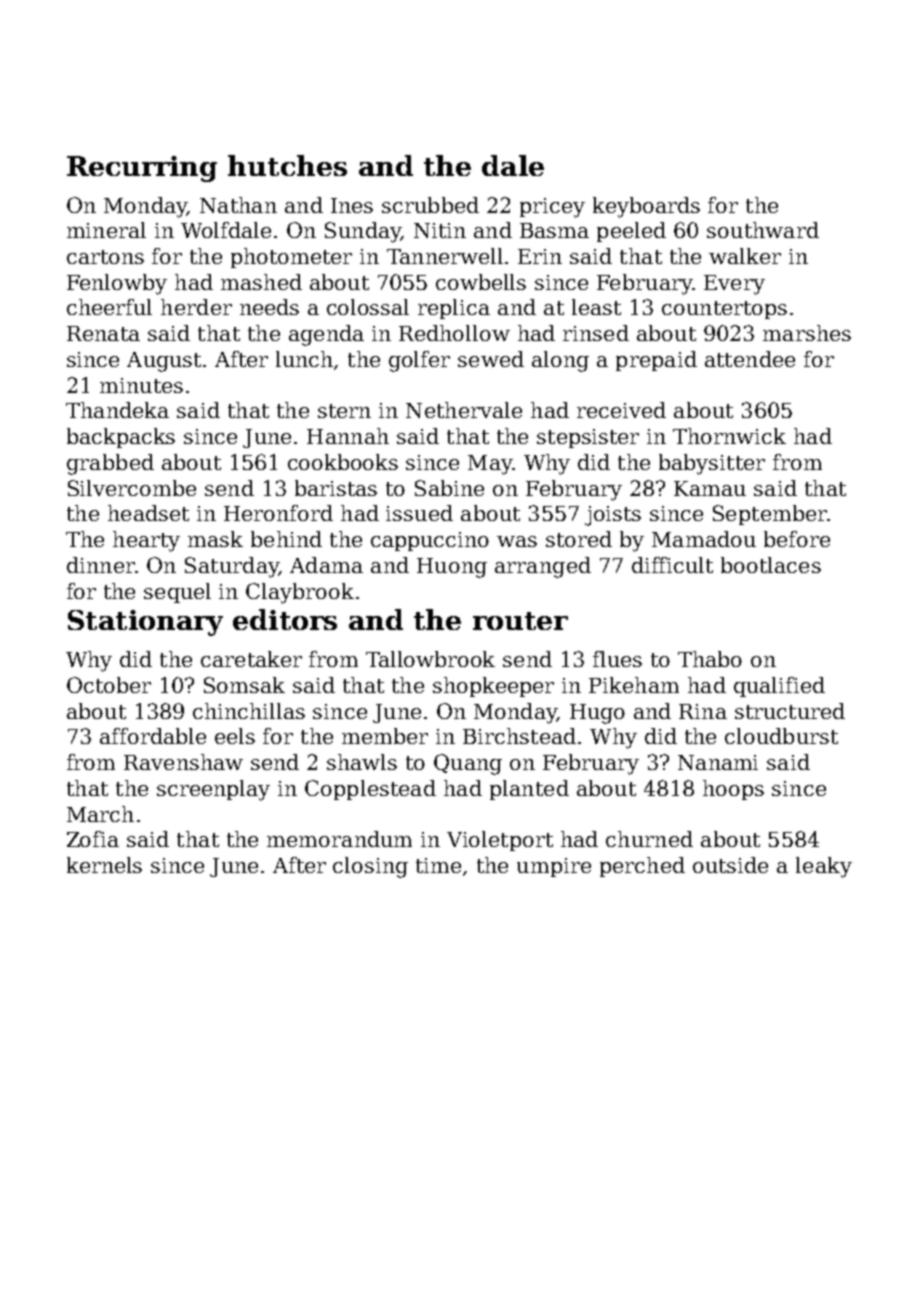  I want to click on hutches, so click(287, 165).
